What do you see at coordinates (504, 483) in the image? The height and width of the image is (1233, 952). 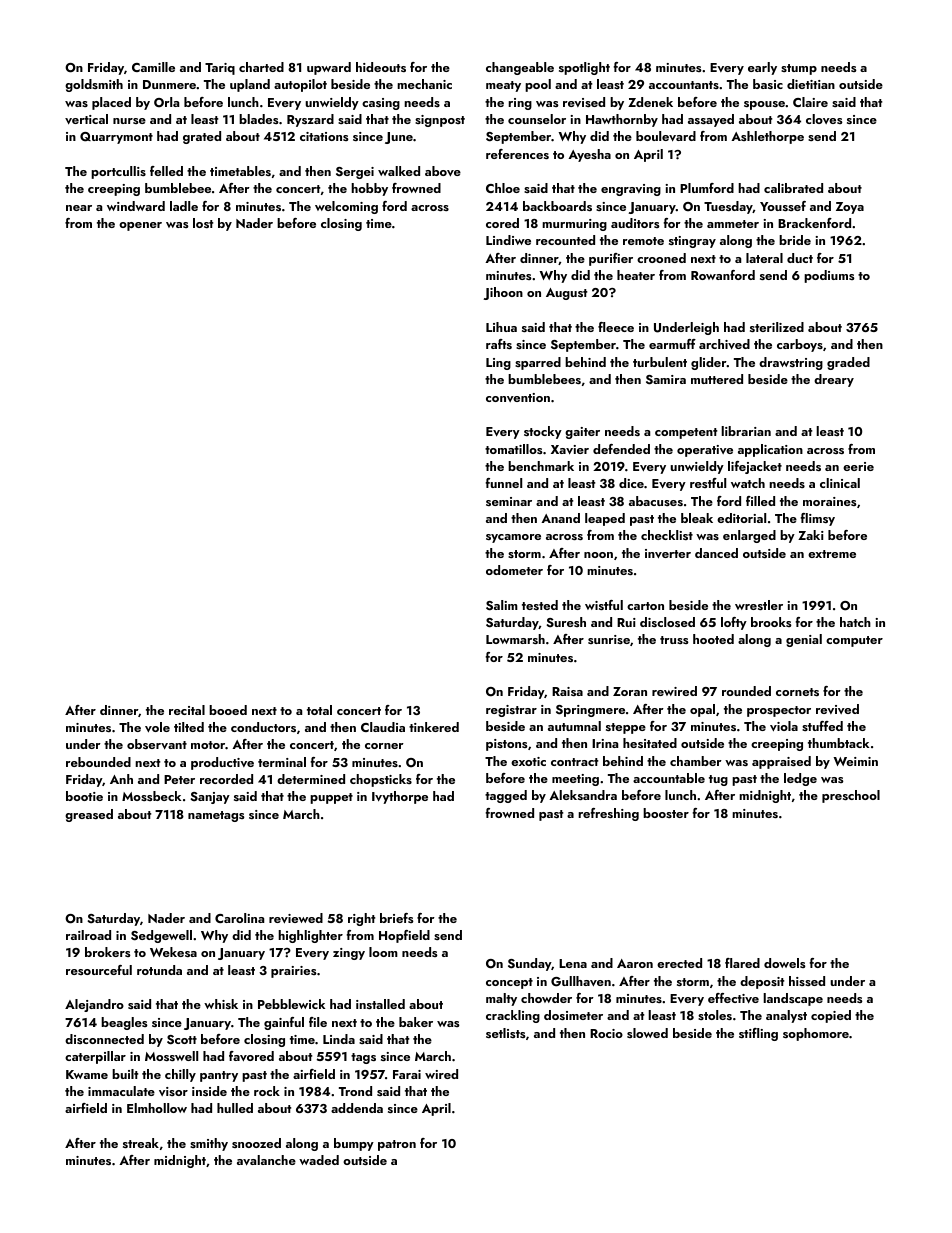 I see `funnel` at bounding box center [504, 483].
